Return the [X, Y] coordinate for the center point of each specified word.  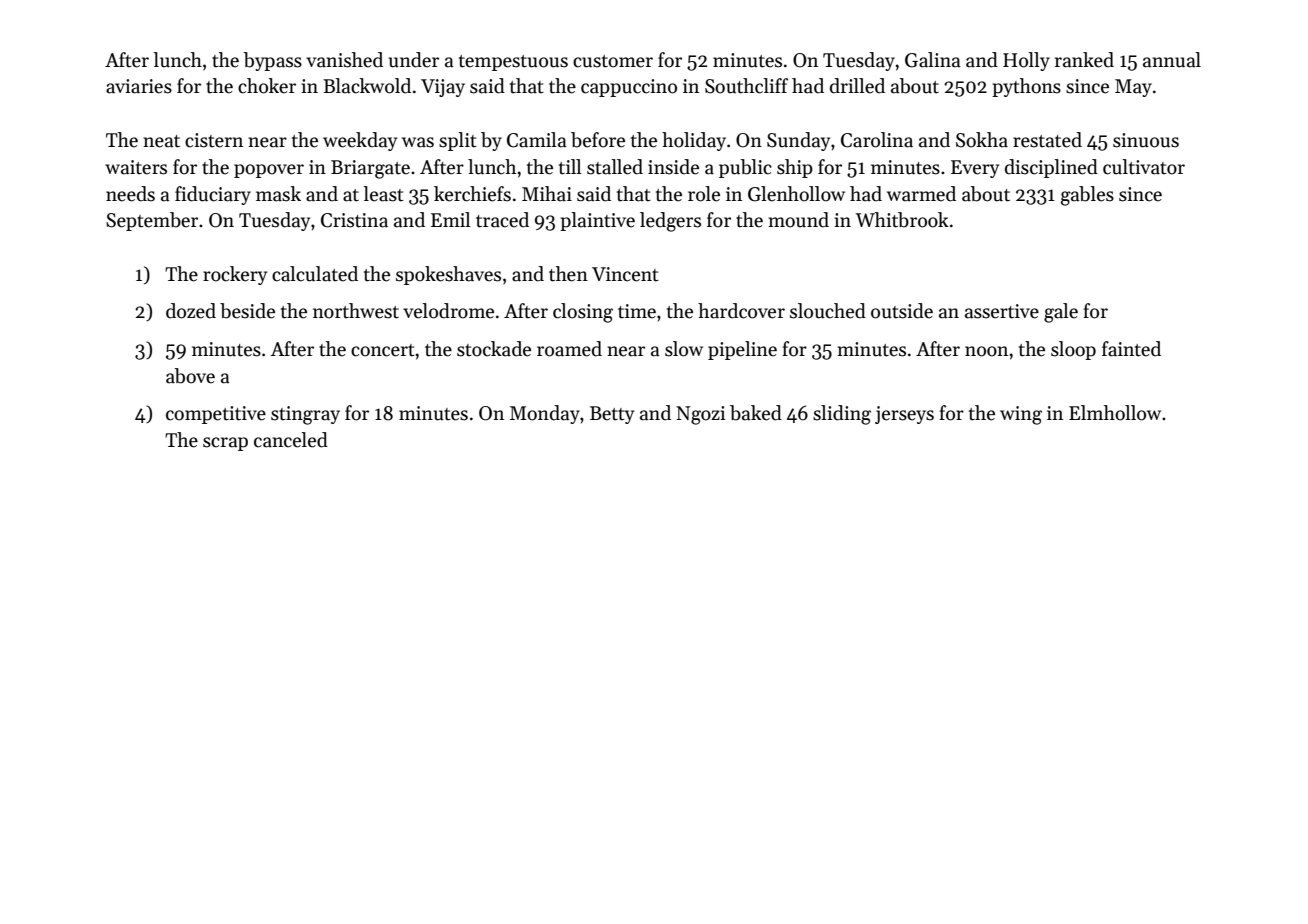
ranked [1084, 60]
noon [986, 351]
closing [583, 313]
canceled [291, 440]
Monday [545, 414]
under [414, 60]
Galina [933, 60]
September [152, 221]
